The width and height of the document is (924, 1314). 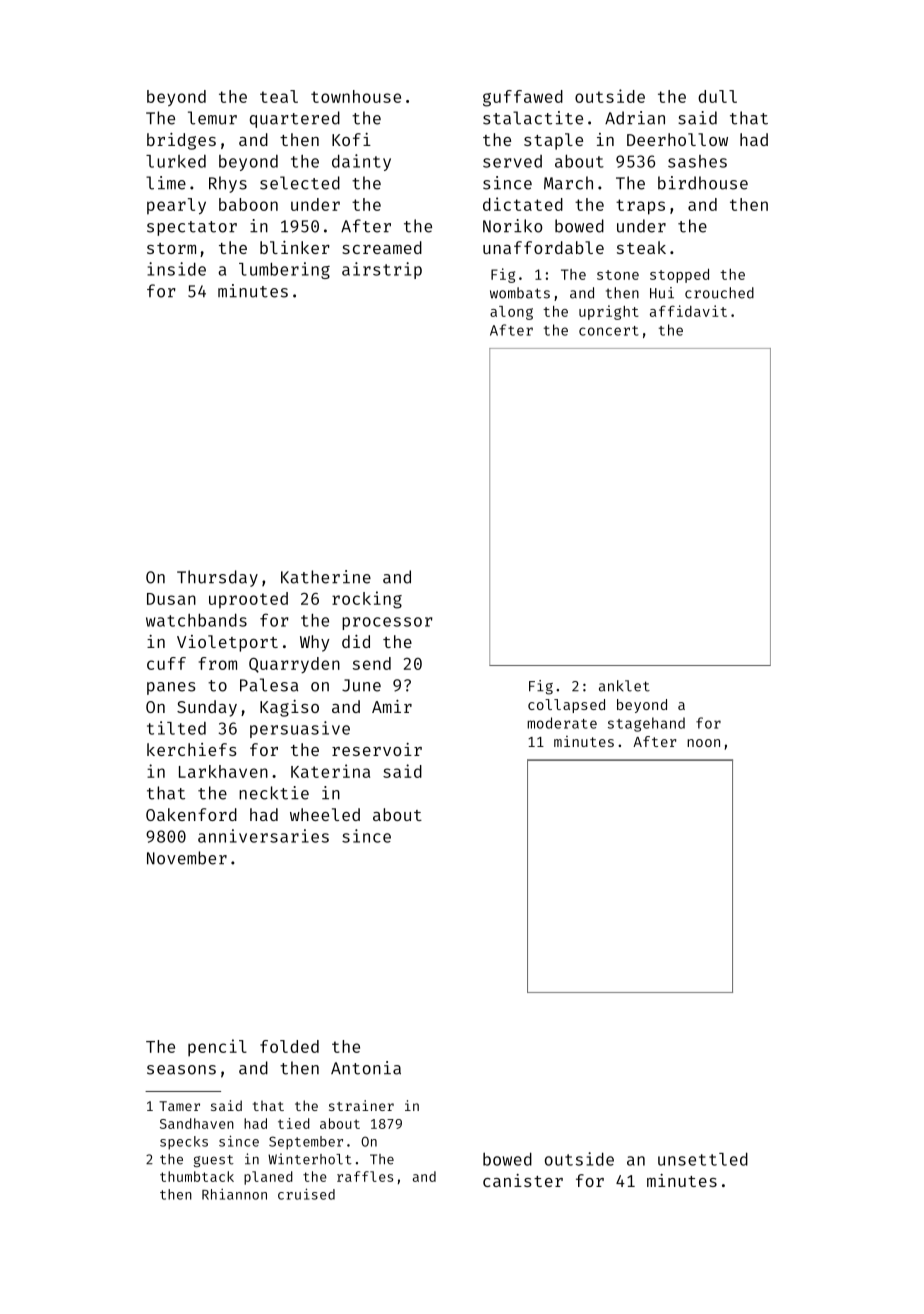 What do you see at coordinates (703, 1159) in the document?
I see `unsettled` at bounding box center [703, 1159].
